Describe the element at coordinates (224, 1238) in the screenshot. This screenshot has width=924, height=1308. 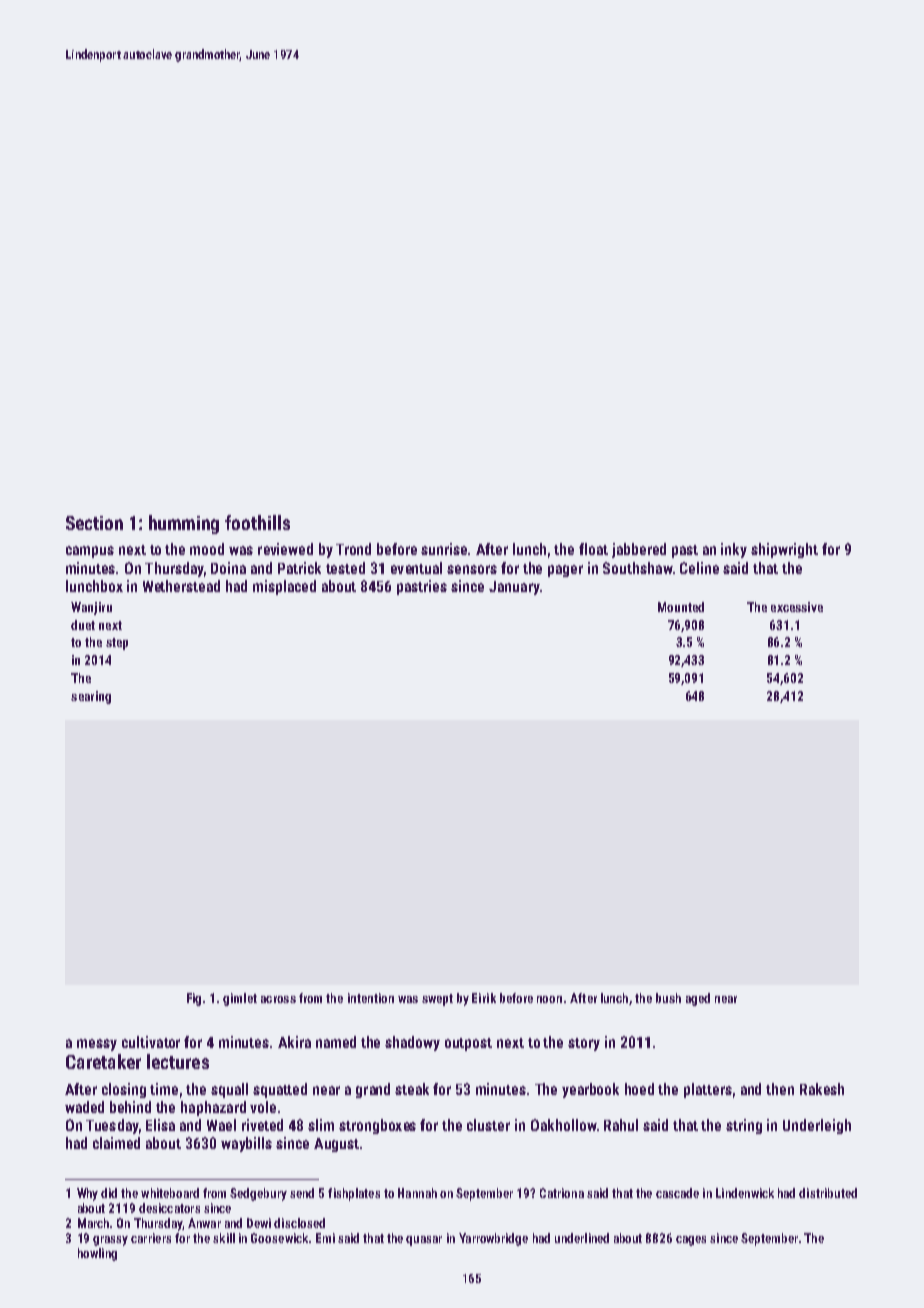
I see `skill` at that location.
